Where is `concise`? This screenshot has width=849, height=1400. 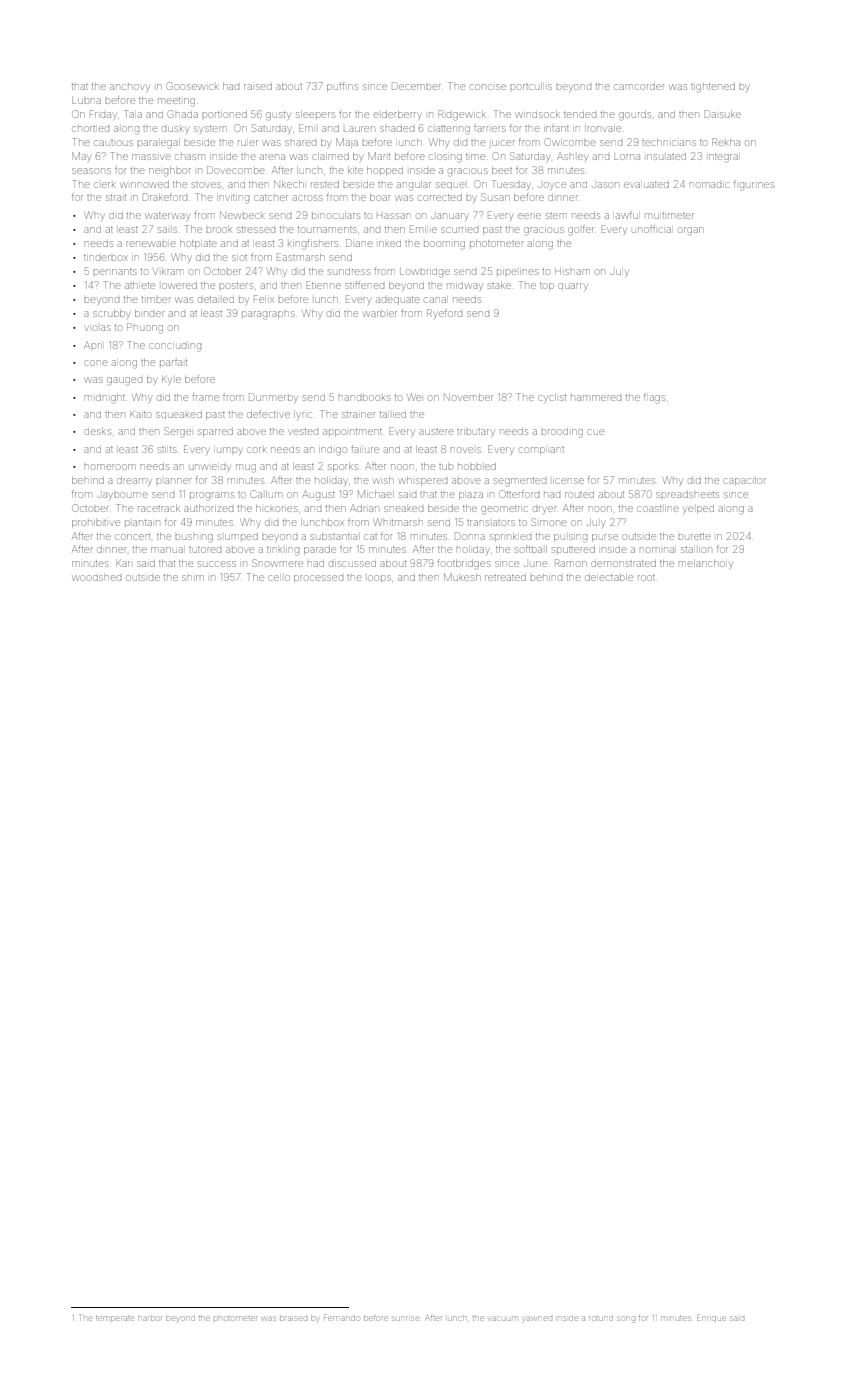
concise is located at coordinates (488, 87).
